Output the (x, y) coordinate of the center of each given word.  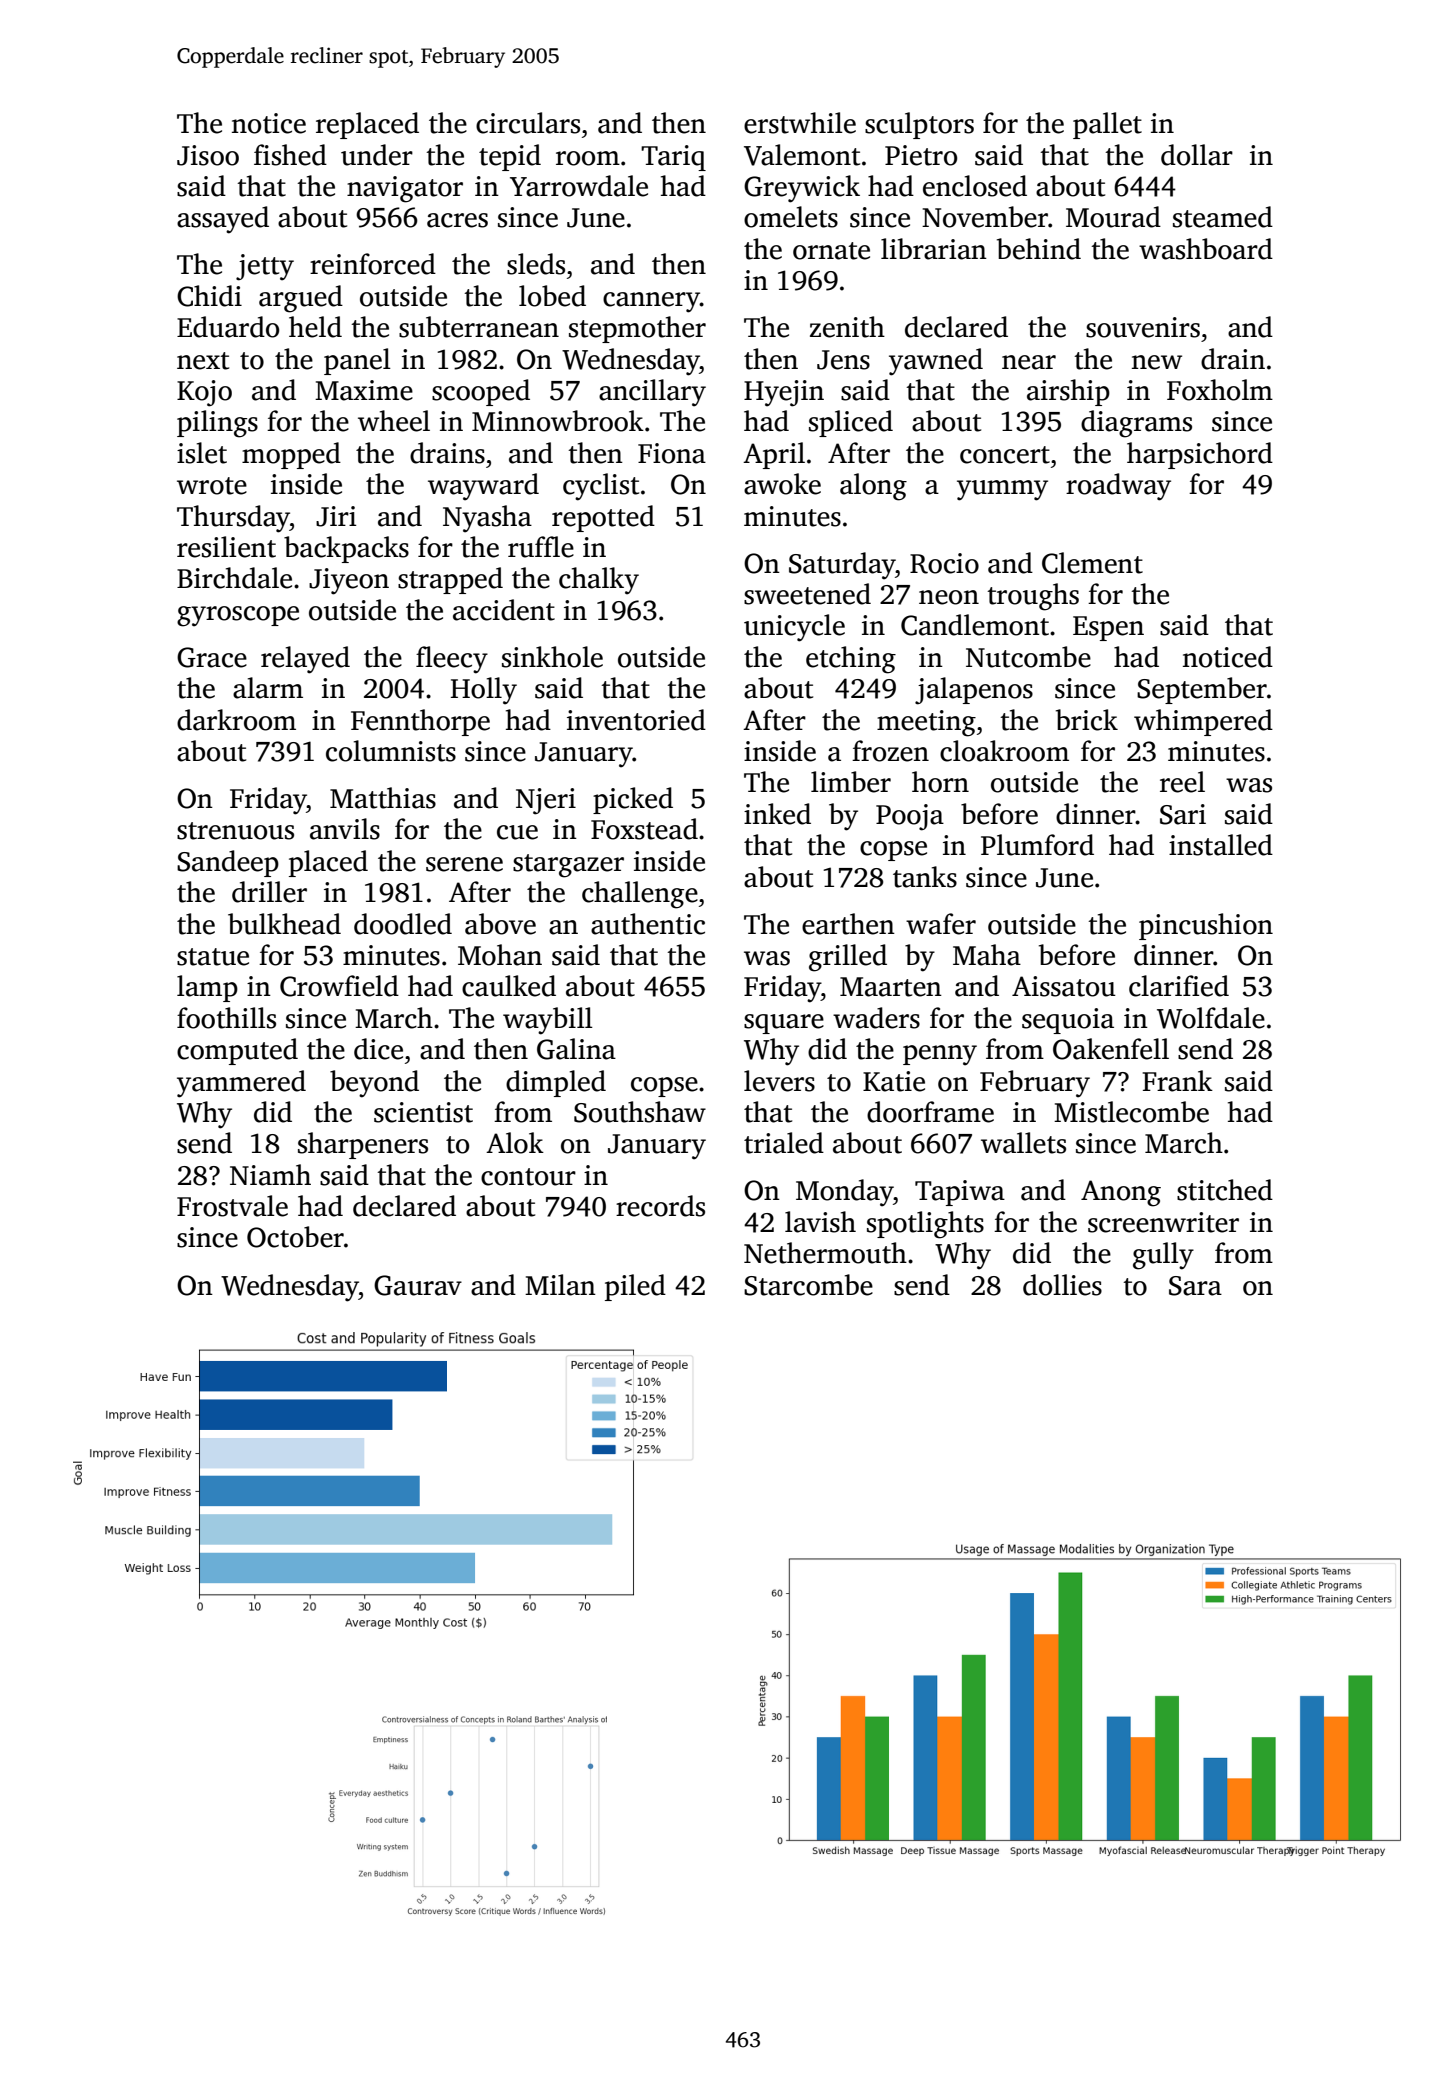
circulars (528, 123)
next (203, 361)
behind (1039, 249)
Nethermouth (825, 1253)
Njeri (546, 801)
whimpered (1203, 722)
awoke (782, 484)
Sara (1195, 1286)
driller (269, 892)
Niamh (270, 1175)
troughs (1033, 597)
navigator (405, 189)
